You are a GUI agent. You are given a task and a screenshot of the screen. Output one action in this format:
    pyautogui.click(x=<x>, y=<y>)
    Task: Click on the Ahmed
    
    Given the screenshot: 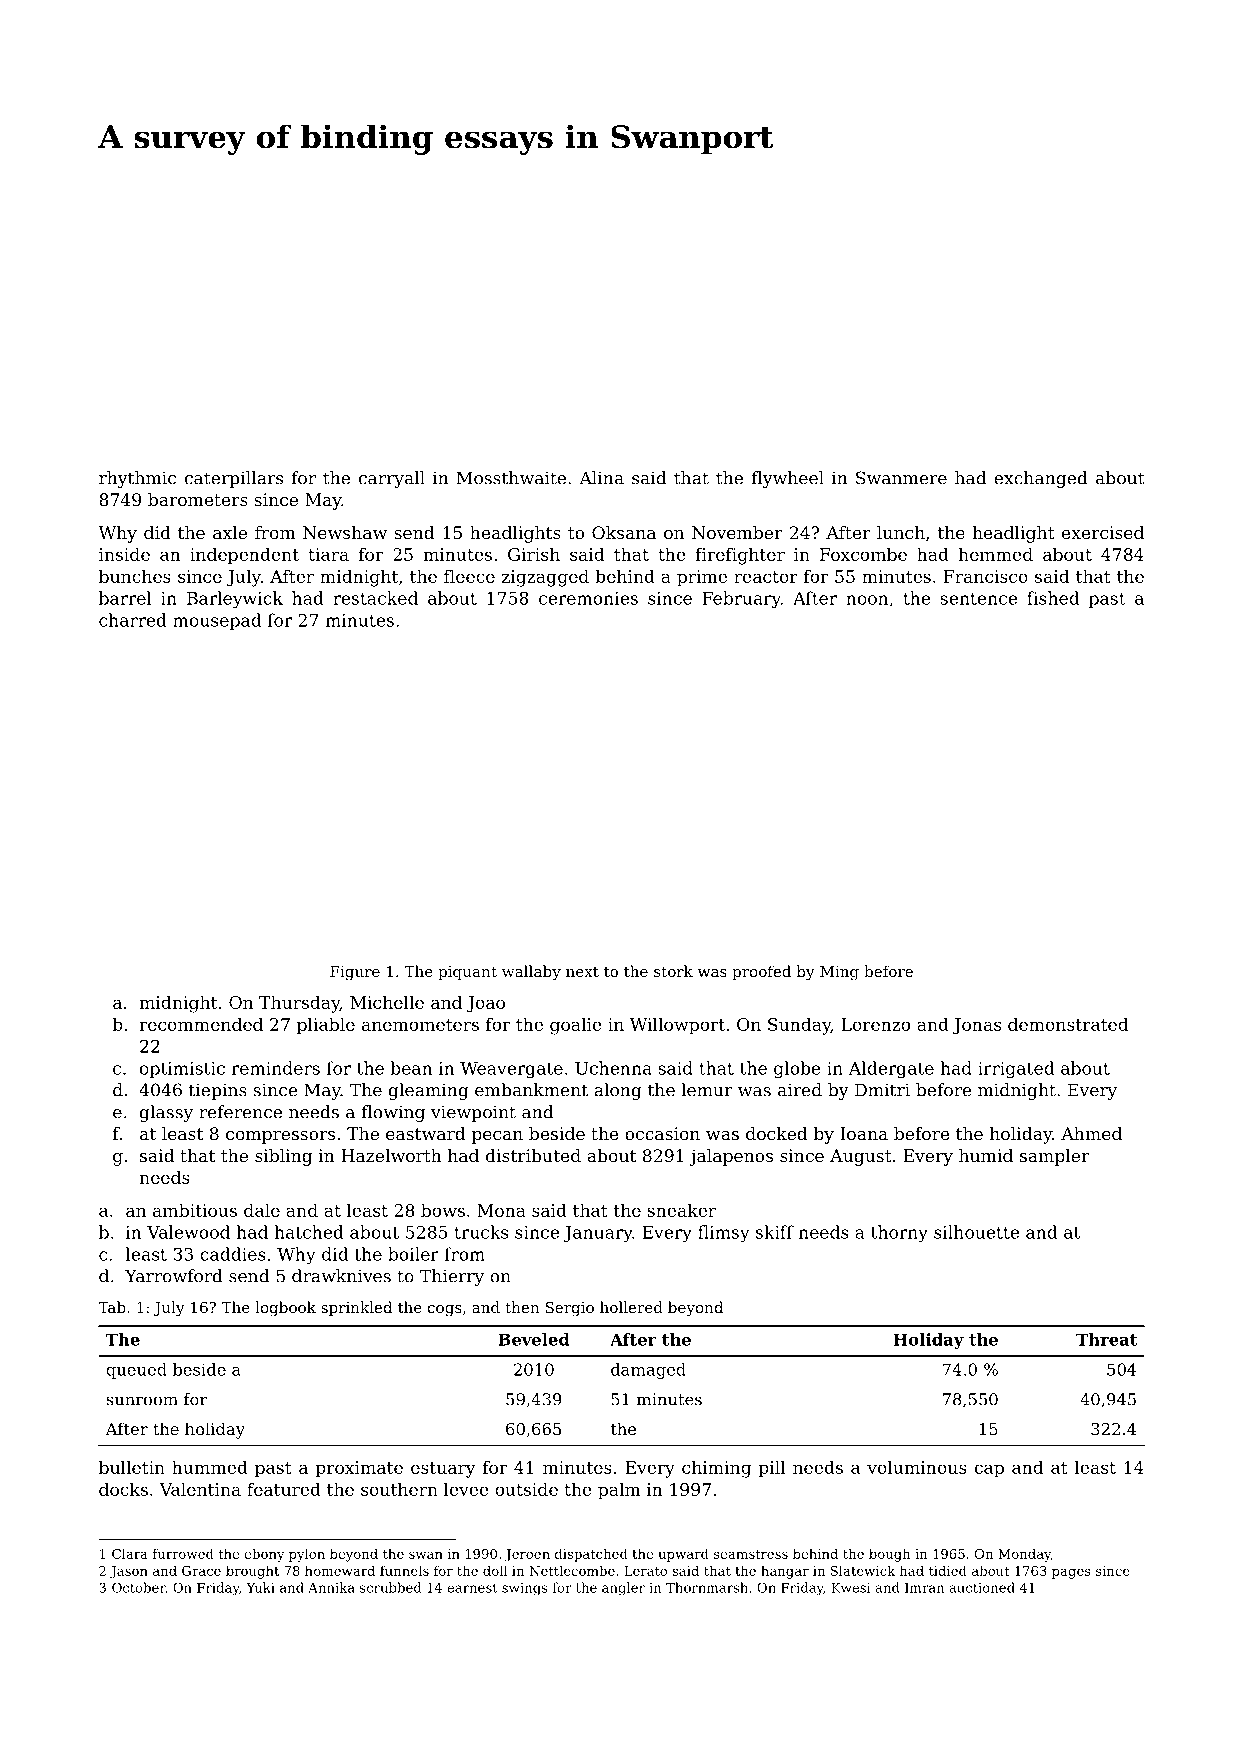 What is the action you would take?
    pyautogui.click(x=1091, y=1133)
